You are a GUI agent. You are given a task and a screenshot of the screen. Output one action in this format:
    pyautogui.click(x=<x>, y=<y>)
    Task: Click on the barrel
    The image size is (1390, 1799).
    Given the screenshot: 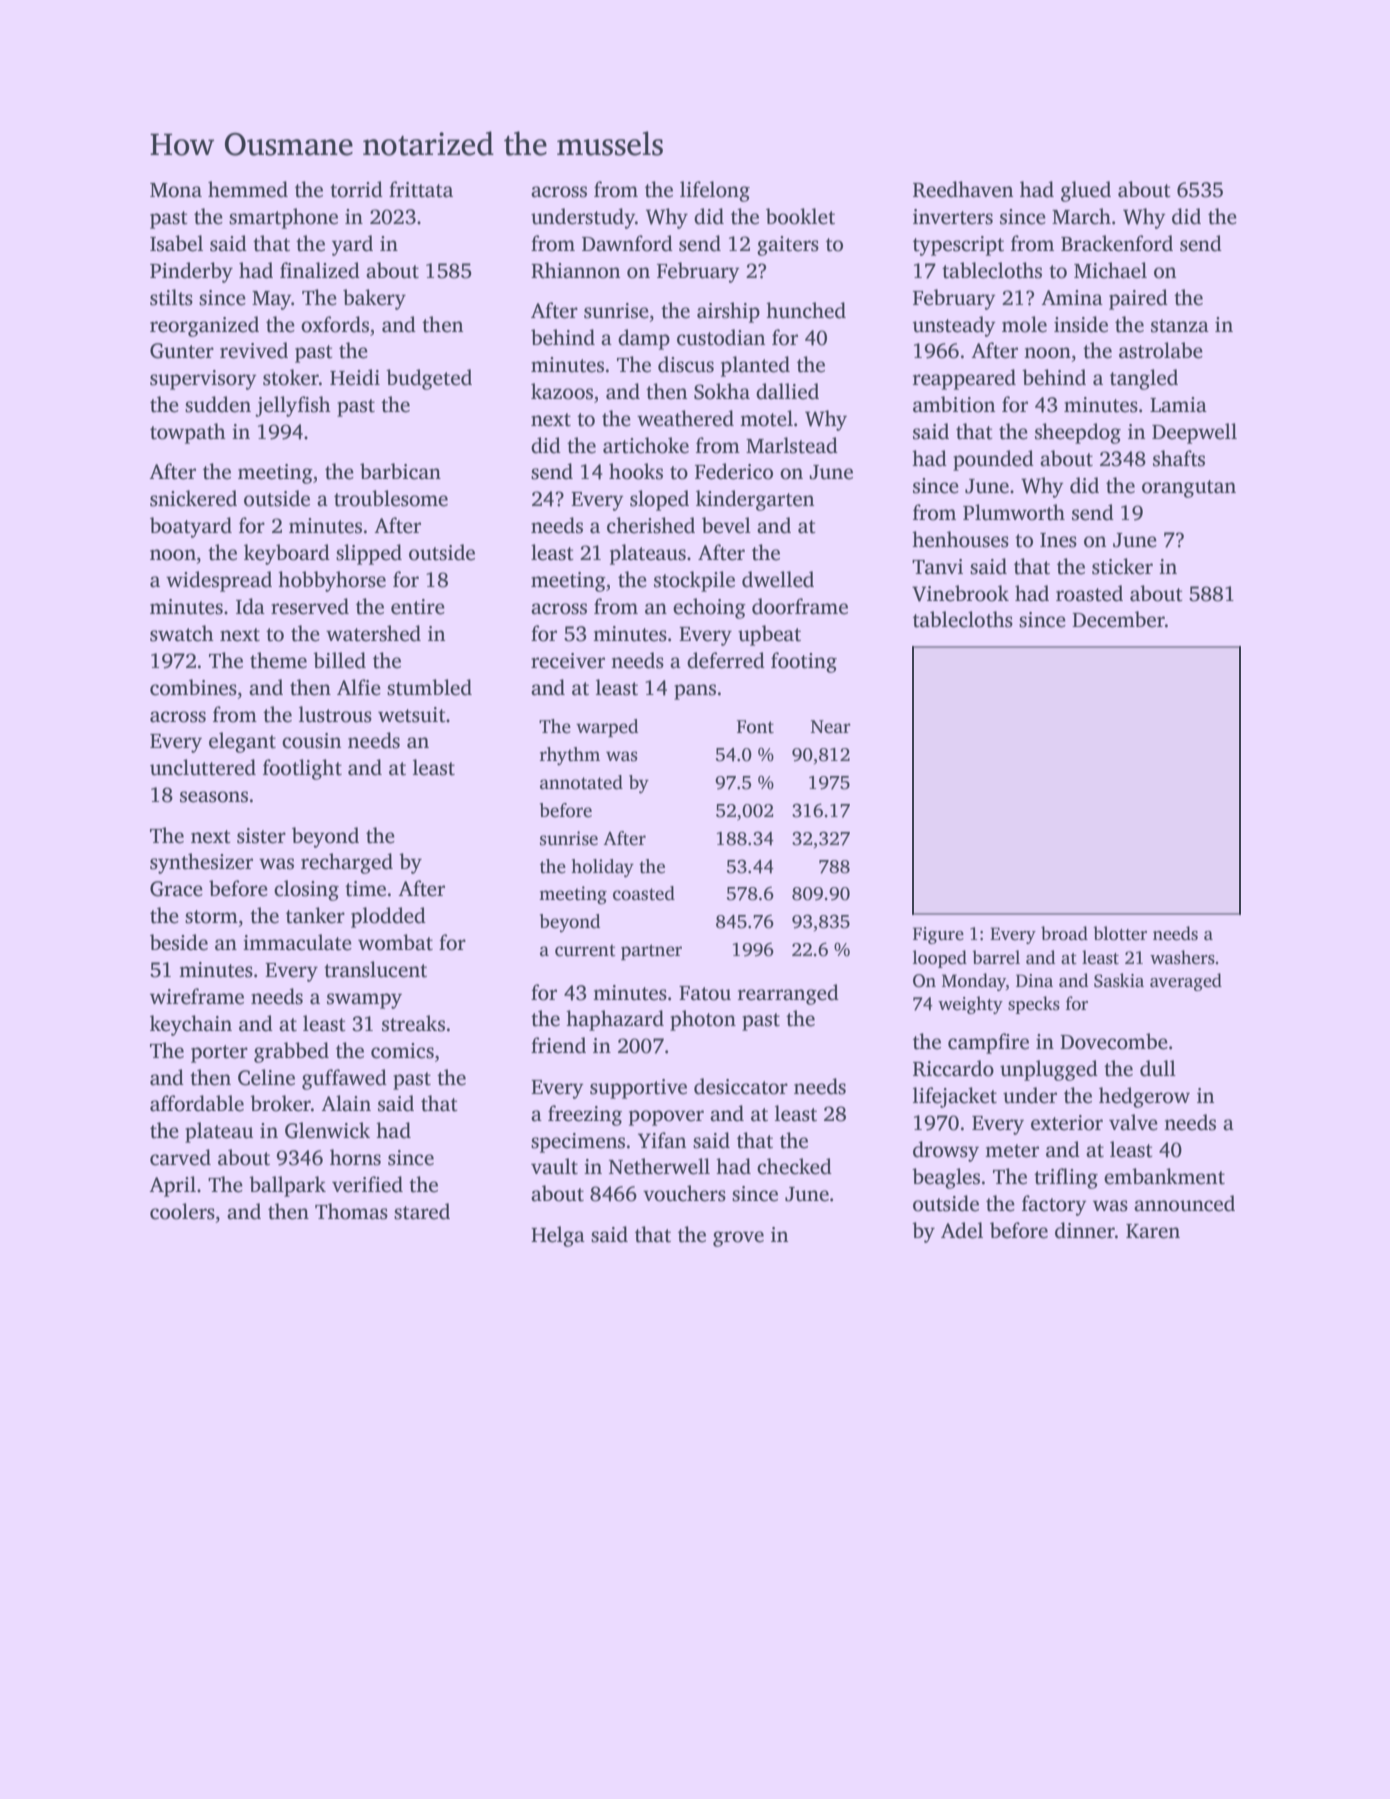 What is the action you would take?
    pyautogui.click(x=996, y=957)
